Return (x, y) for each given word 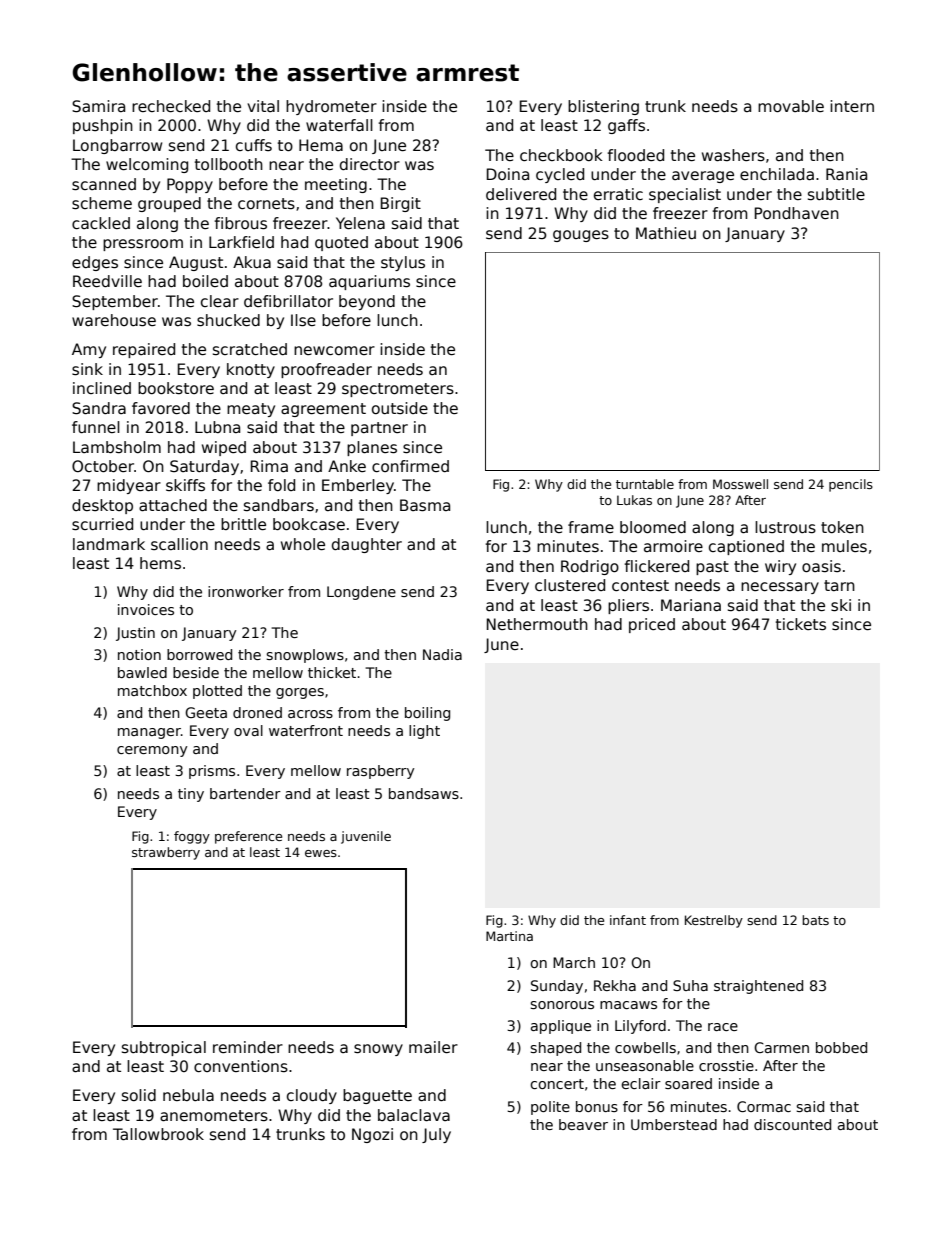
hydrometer (331, 107)
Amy (89, 350)
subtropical (164, 1048)
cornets (266, 203)
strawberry (166, 853)
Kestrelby (714, 921)
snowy (378, 1050)
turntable (645, 484)
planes (372, 448)
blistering (603, 107)
